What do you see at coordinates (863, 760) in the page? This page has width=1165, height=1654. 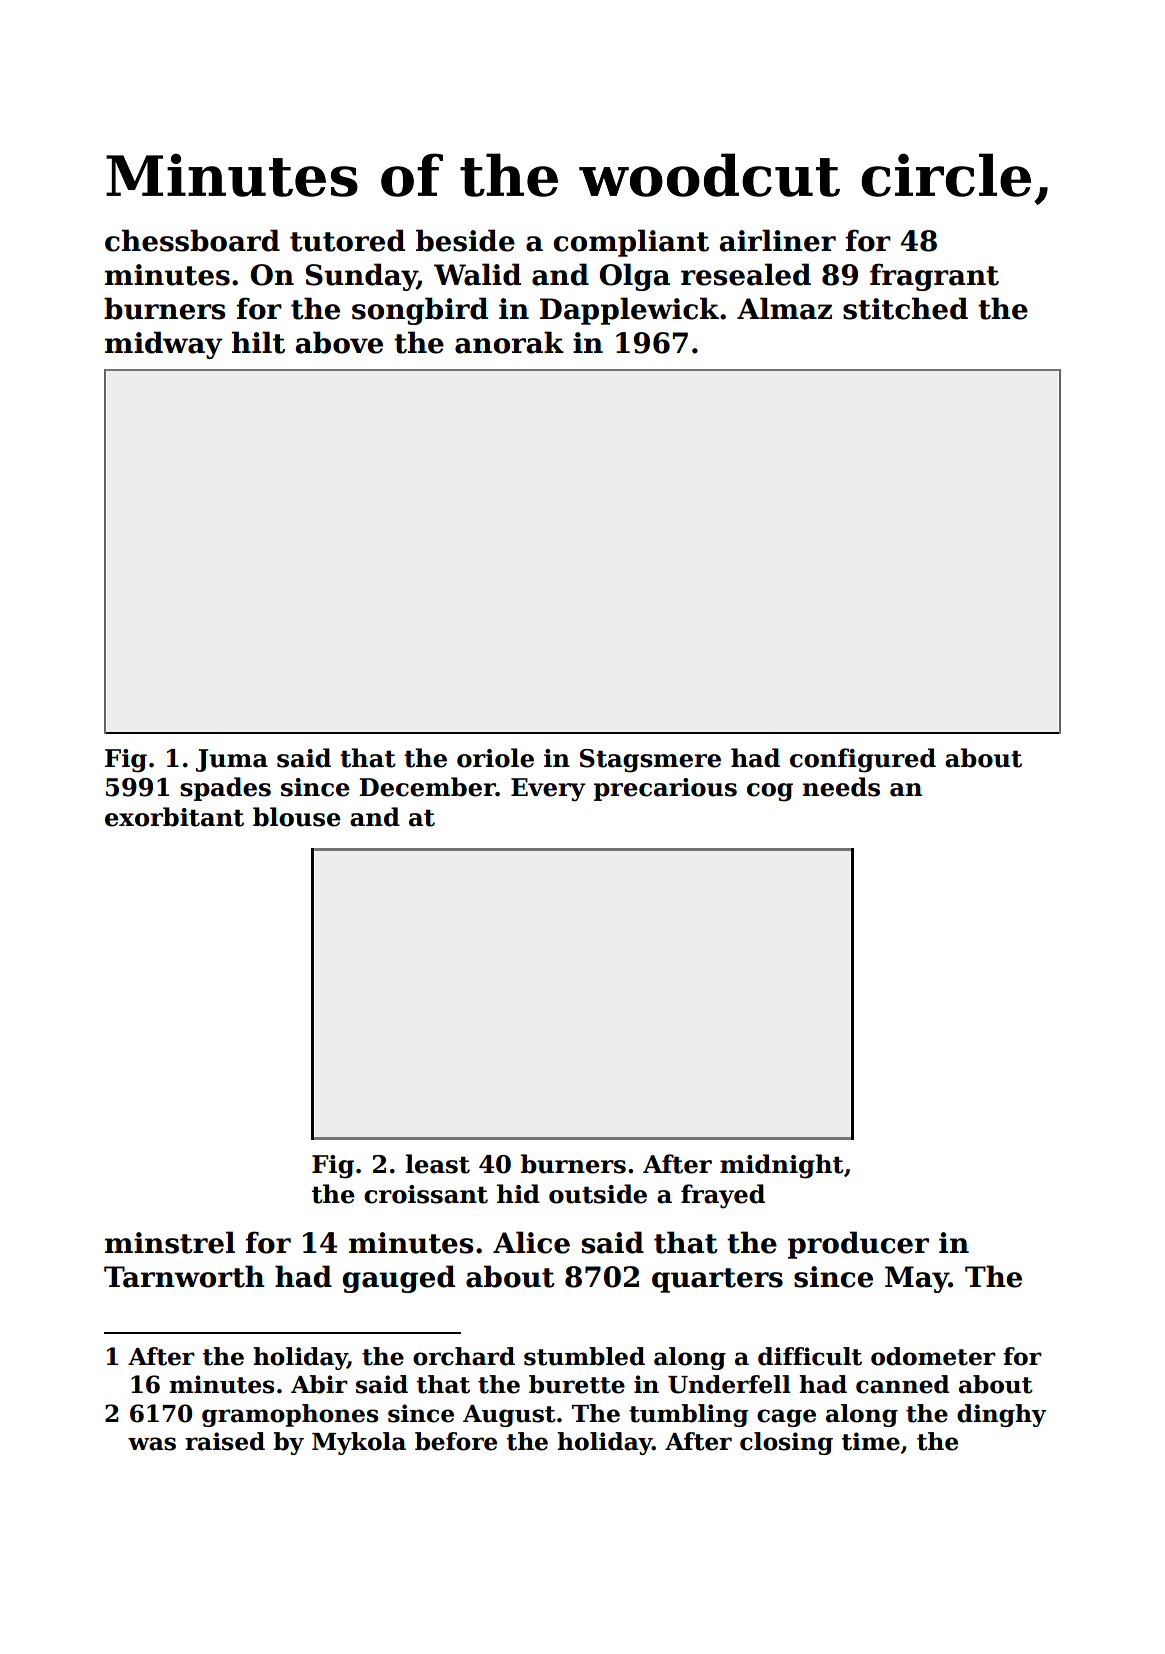 I see `configured` at bounding box center [863, 760].
